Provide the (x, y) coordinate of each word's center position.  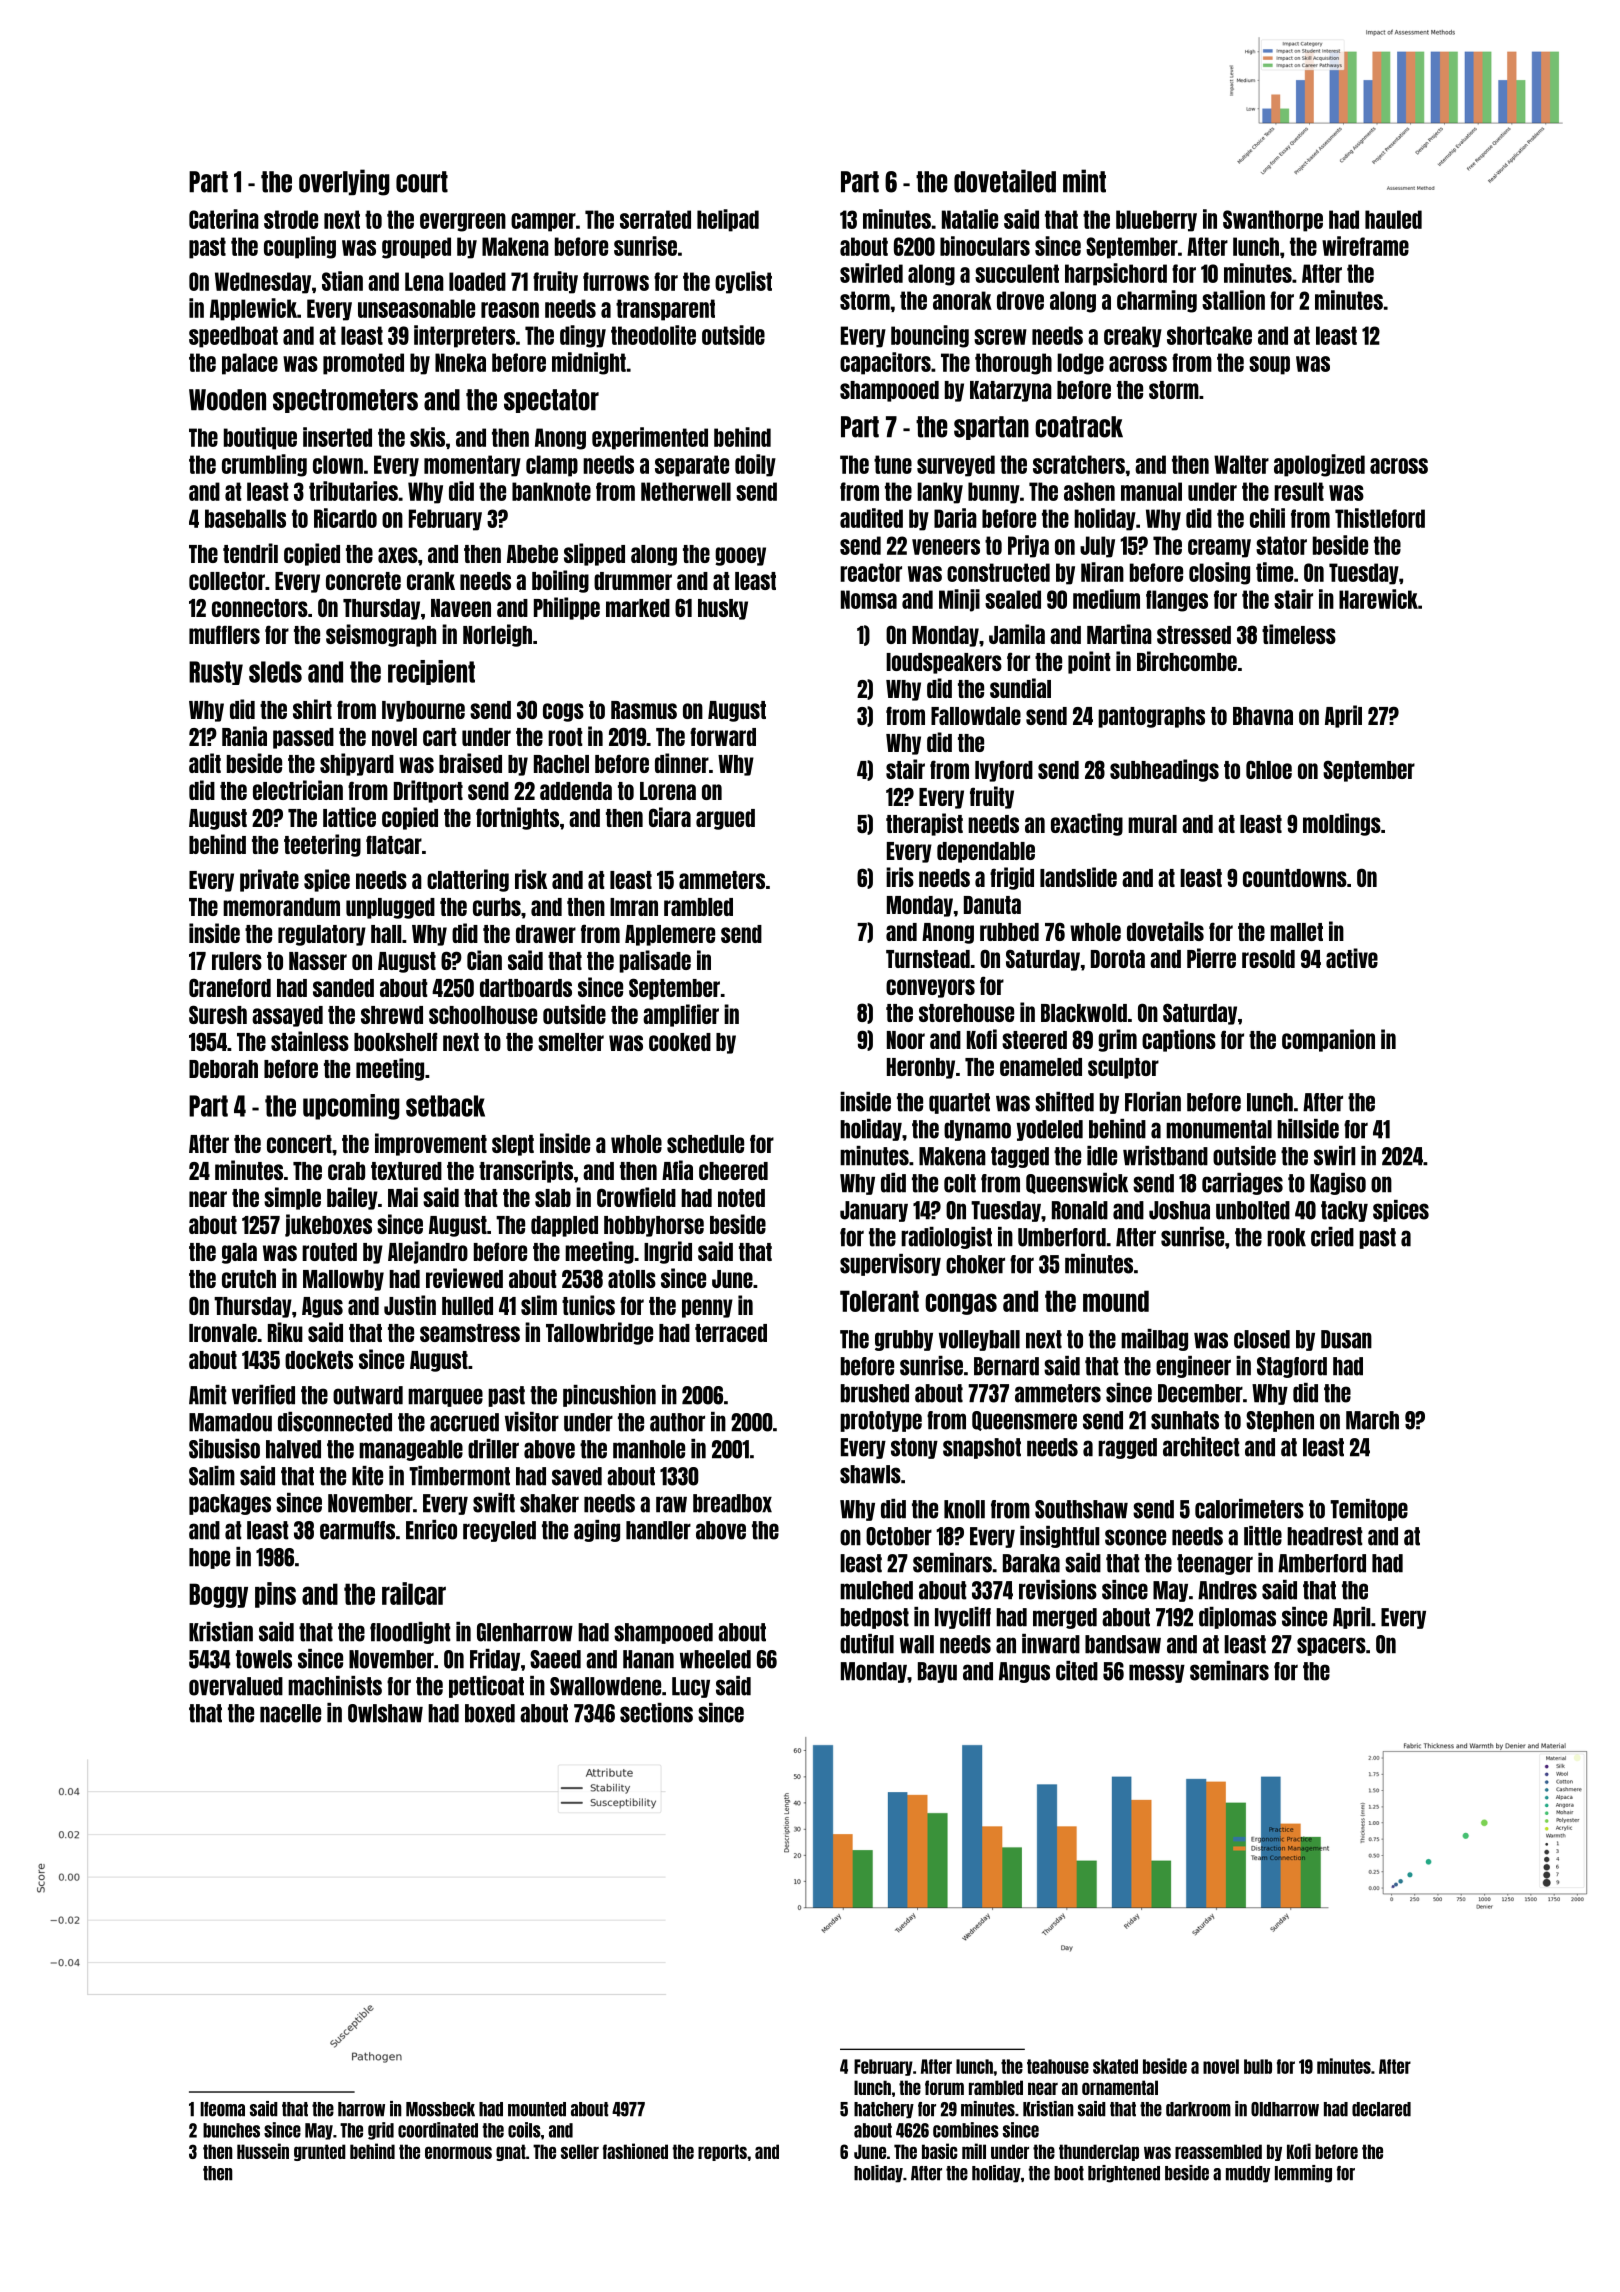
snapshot (982, 1448)
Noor (906, 1040)
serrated (655, 219)
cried (1332, 1237)
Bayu (937, 1672)
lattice (349, 817)
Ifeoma (222, 2109)
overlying (344, 182)
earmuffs (357, 1530)
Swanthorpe (1273, 221)
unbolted (1253, 1210)
